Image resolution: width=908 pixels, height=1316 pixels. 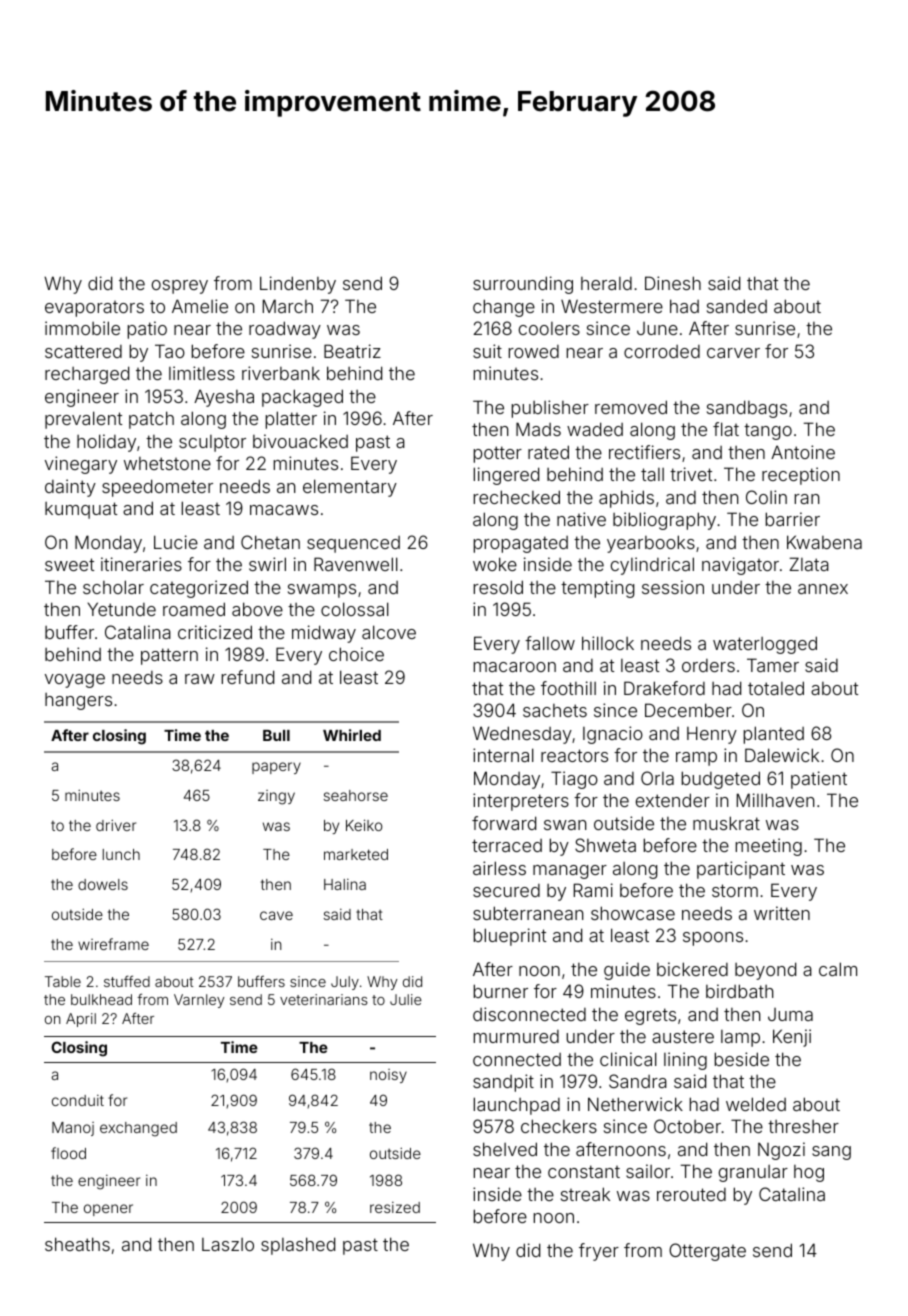 What do you see at coordinates (823, 589) in the image?
I see `annex` at bounding box center [823, 589].
